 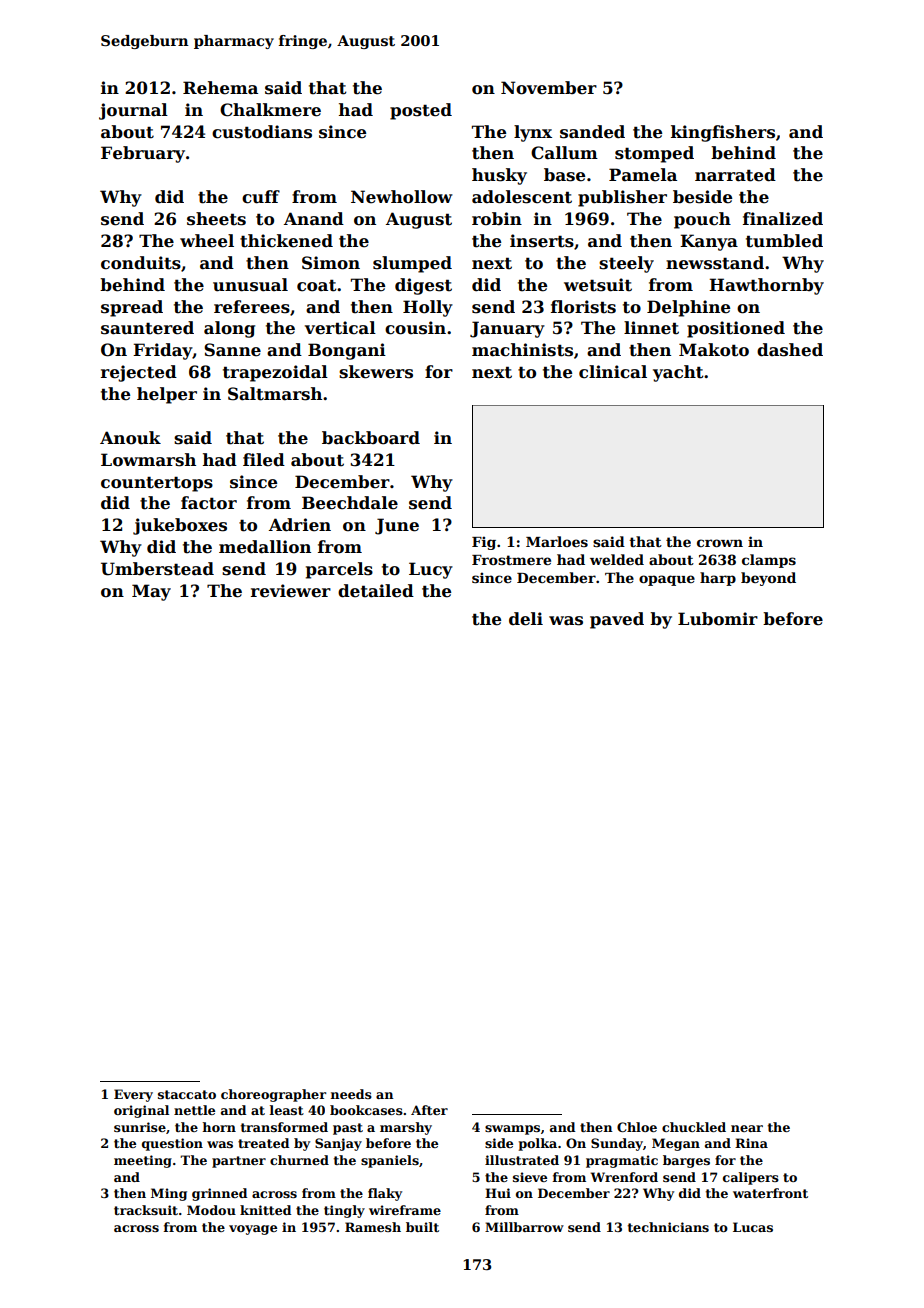 What do you see at coordinates (484, 543) in the document?
I see `Fig` at bounding box center [484, 543].
